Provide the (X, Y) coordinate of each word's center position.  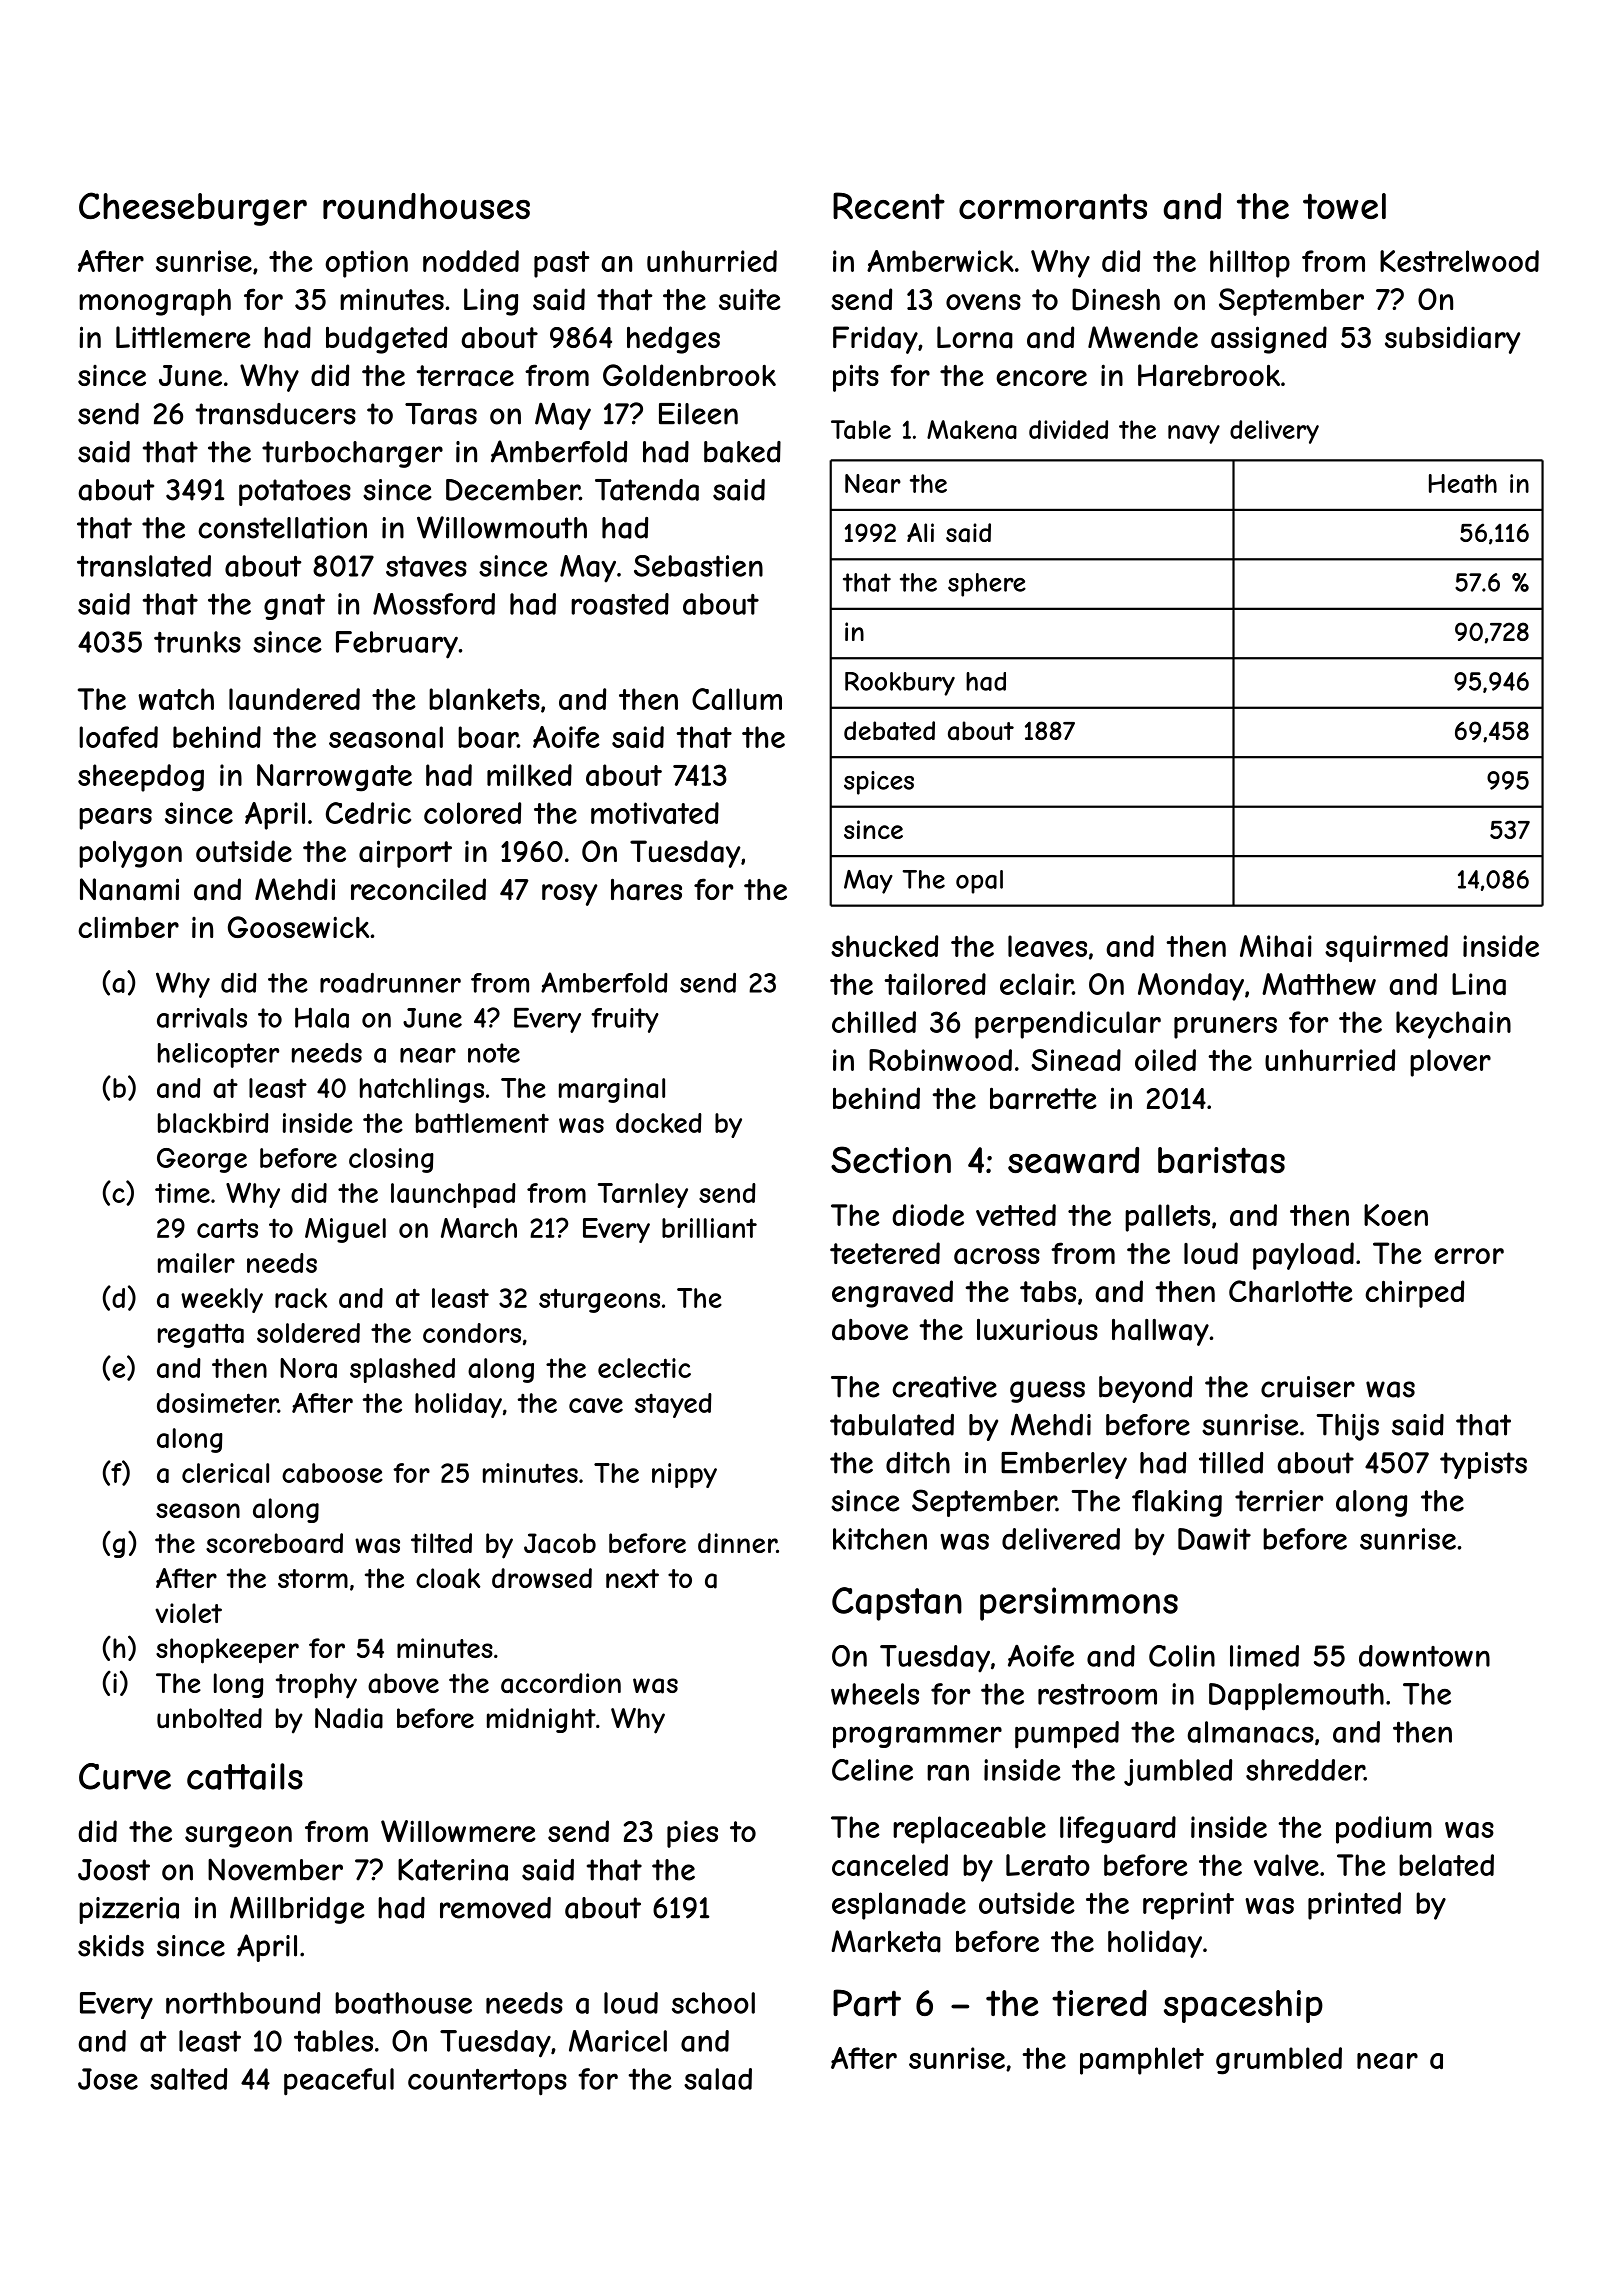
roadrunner (390, 983)
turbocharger (352, 454)
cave (596, 1405)
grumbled (1279, 2061)
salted (188, 2079)
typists (1483, 1465)
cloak (448, 1578)
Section (891, 1159)
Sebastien (698, 566)
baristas (1221, 1160)
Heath (1463, 483)
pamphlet (1142, 2061)
